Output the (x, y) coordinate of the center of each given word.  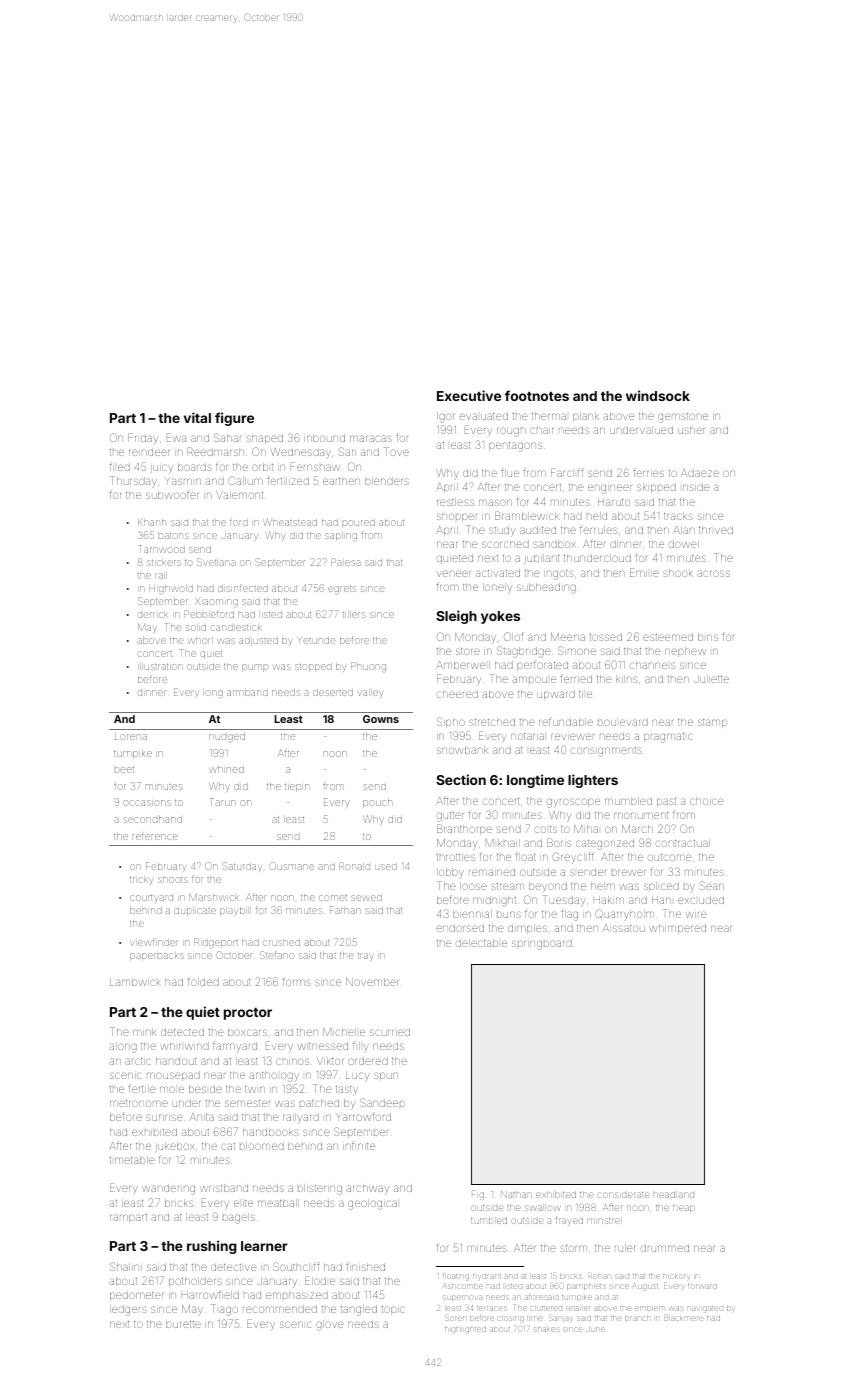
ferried (576, 678)
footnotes (537, 395)
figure (234, 419)
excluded (701, 900)
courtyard (151, 898)
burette (183, 1324)
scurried (390, 1032)
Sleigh (456, 617)
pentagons (515, 447)
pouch (377, 803)
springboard (542, 944)
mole (172, 1089)
